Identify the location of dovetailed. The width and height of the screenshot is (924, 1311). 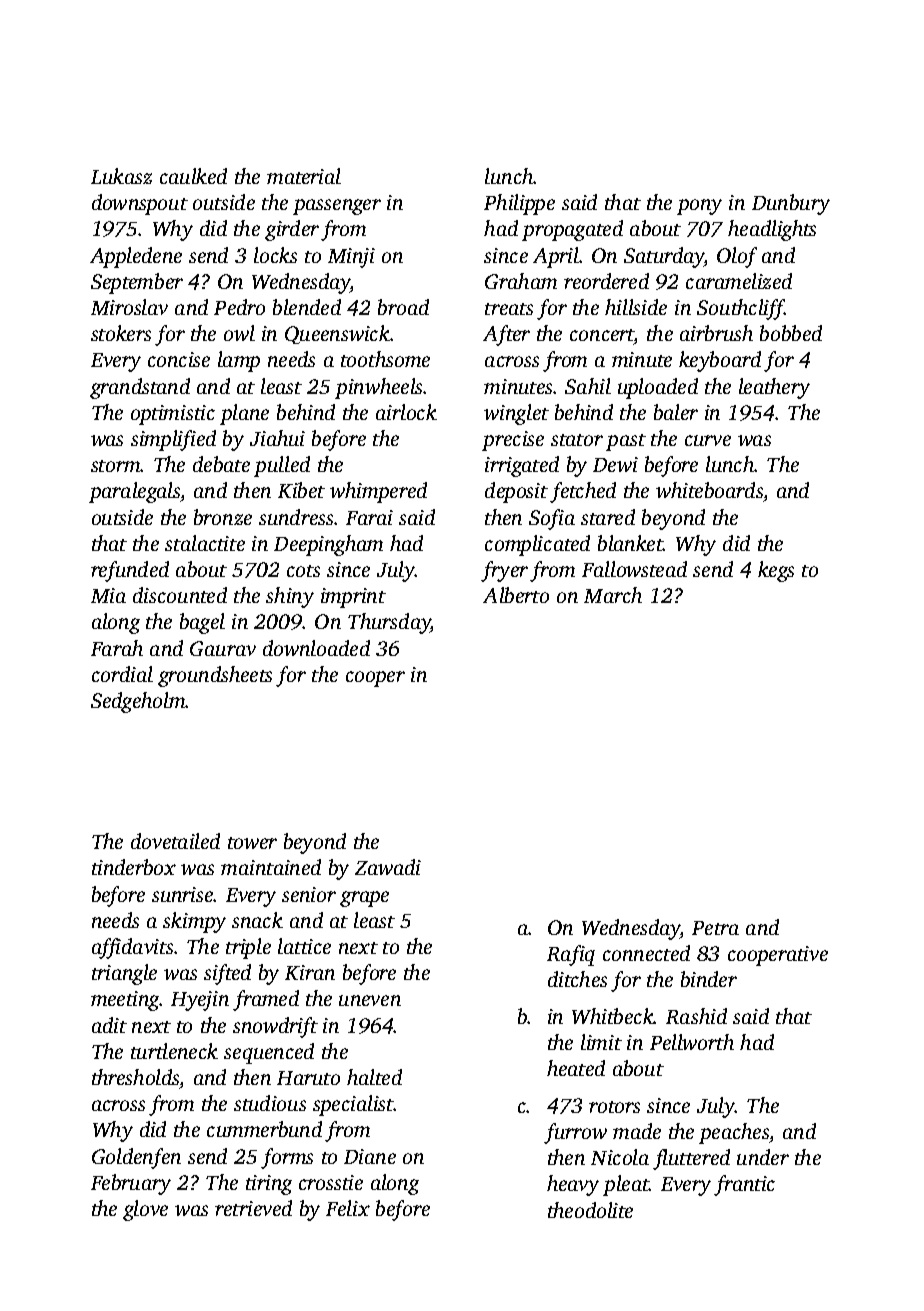
(175, 841).
